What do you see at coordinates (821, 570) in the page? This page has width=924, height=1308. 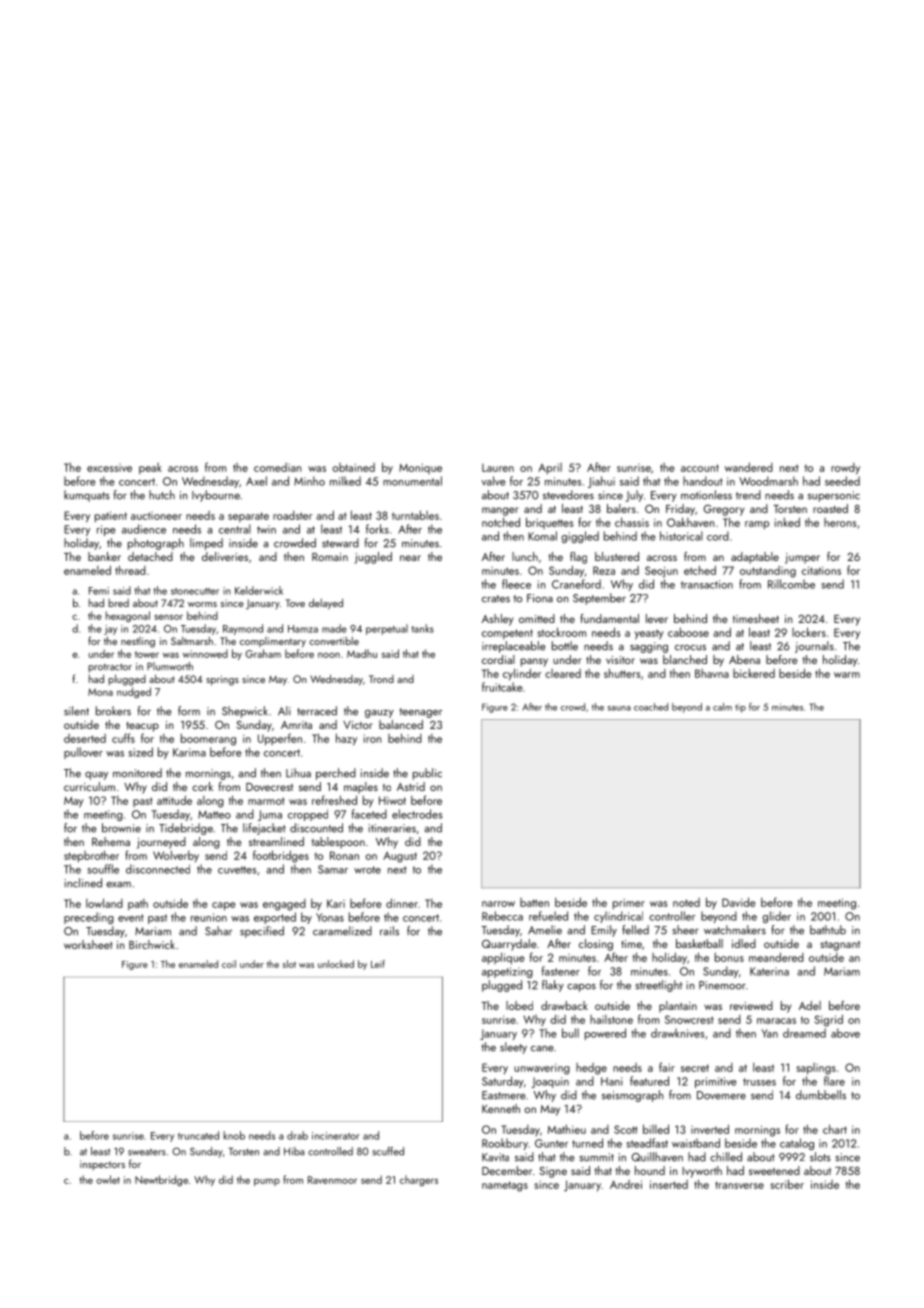 I see `citations` at bounding box center [821, 570].
